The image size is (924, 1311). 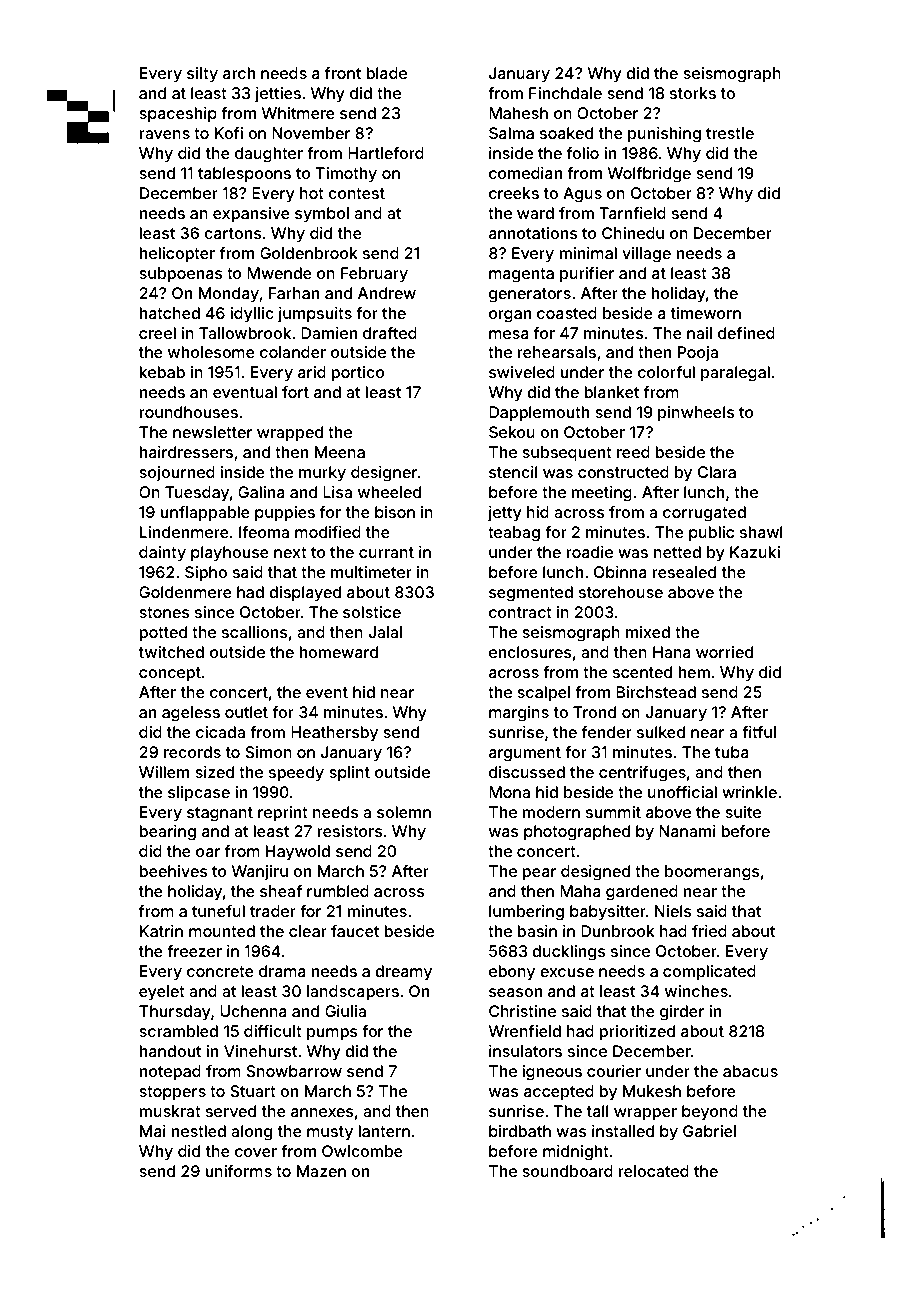 I want to click on ravens, so click(x=164, y=134).
